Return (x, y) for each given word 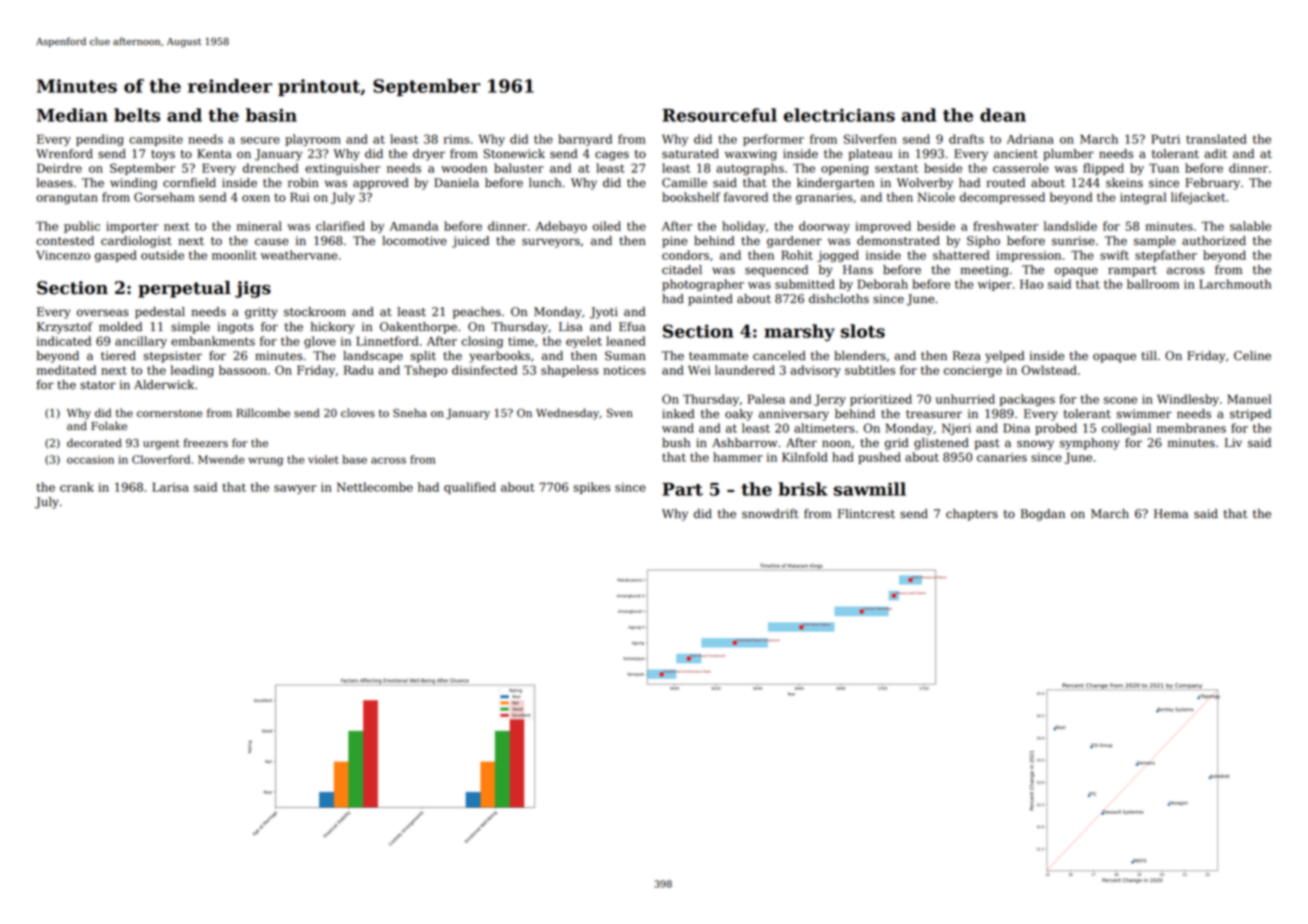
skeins (1124, 183)
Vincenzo (63, 255)
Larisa (170, 487)
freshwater (1005, 226)
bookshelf (691, 197)
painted (710, 300)
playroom (313, 140)
